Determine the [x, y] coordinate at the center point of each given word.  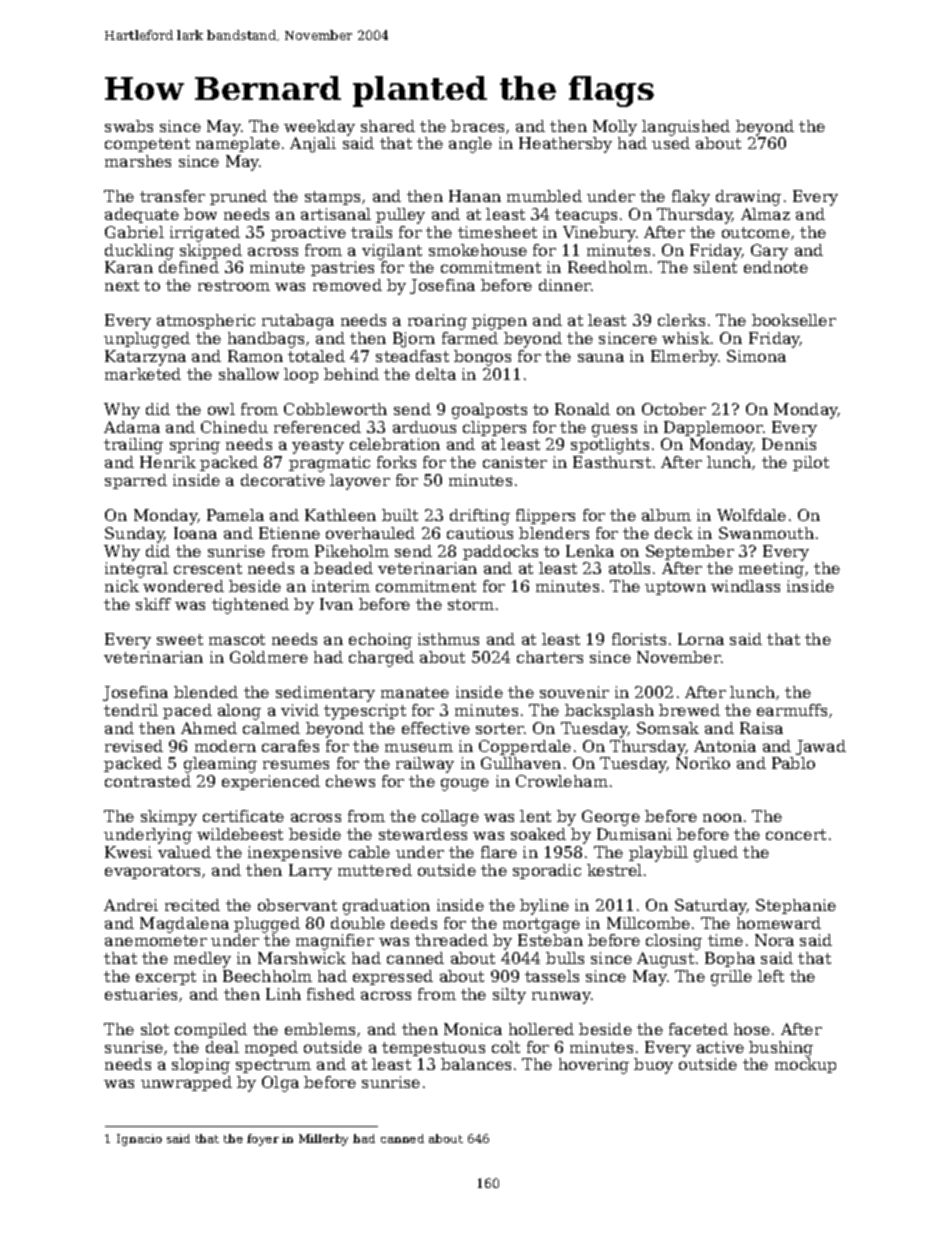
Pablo [793, 763]
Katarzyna [145, 358]
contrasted [148, 781]
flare [499, 852]
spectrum [273, 1066]
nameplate [238, 144]
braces [477, 126]
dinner [565, 285]
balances [476, 1064]
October [674, 409]
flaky [691, 198]
